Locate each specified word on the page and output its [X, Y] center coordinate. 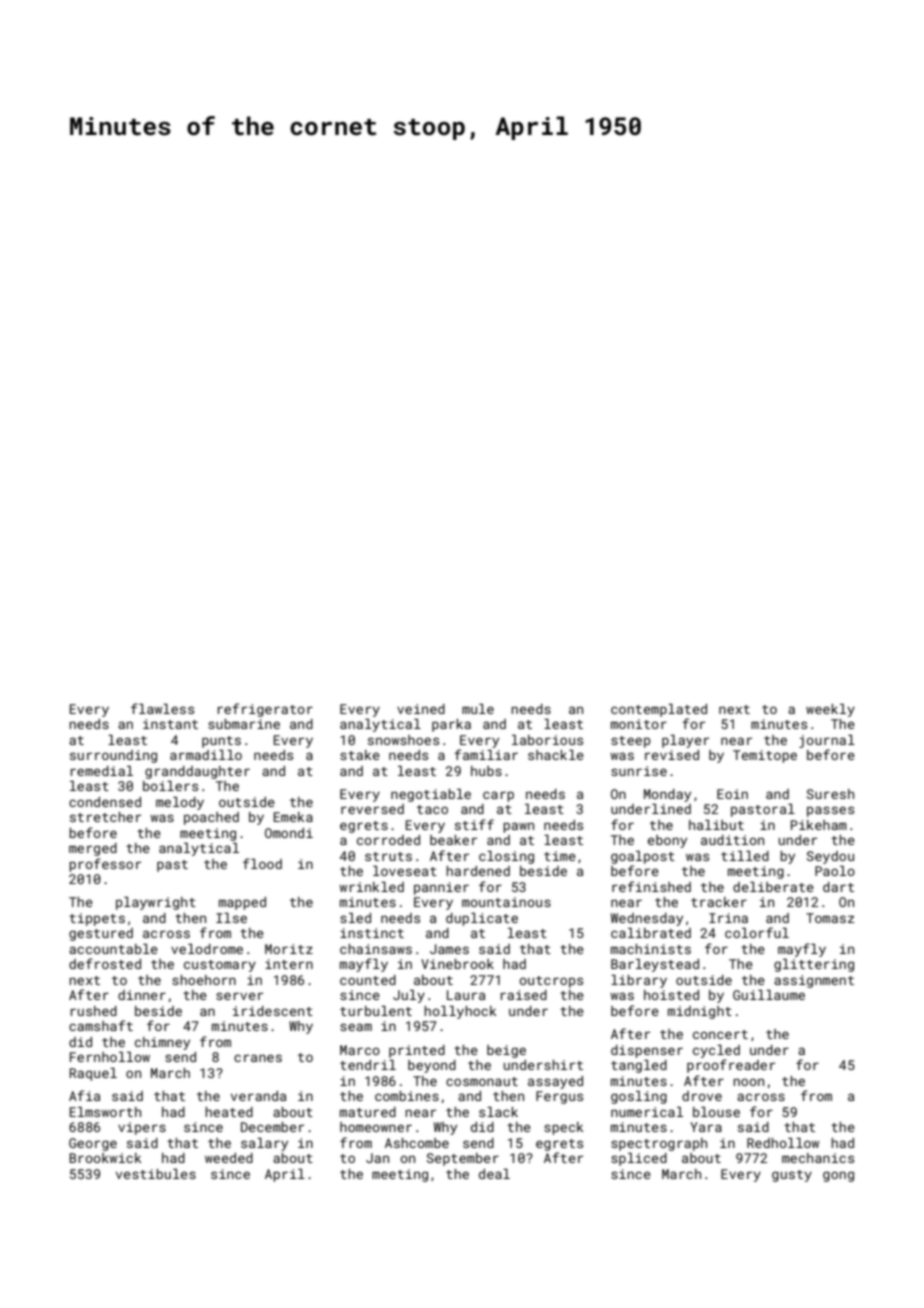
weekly [830, 710]
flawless [162, 708]
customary [220, 966]
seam [356, 1027]
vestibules [156, 1174]
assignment [814, 981]
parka [451, 725]
